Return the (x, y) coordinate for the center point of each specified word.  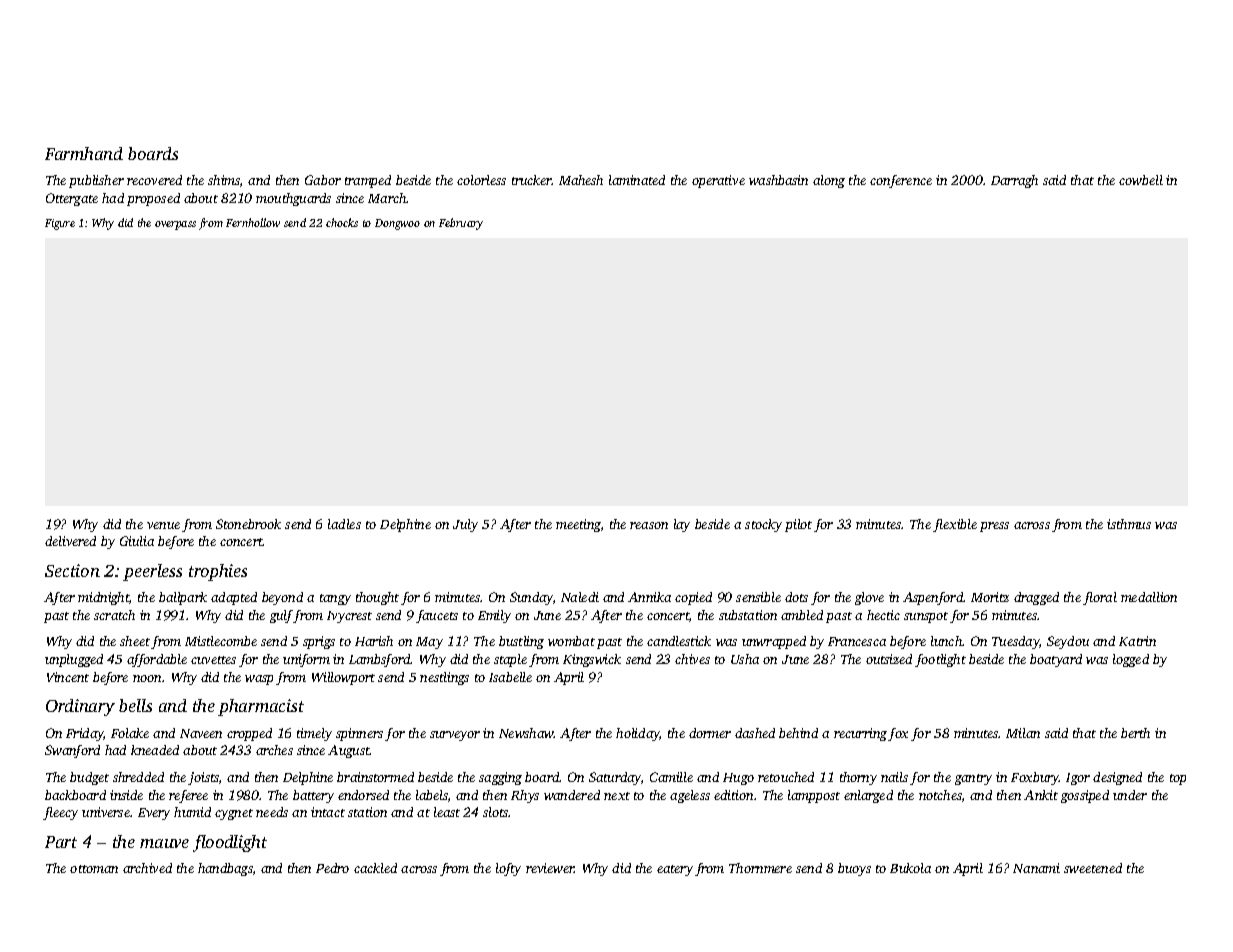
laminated (637, 180)
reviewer (550, 868)
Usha (745, 659)
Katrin (1137, 641)
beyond (282, 598)
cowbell (1141, 180)
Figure (60, 224)
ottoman (94, 869)
